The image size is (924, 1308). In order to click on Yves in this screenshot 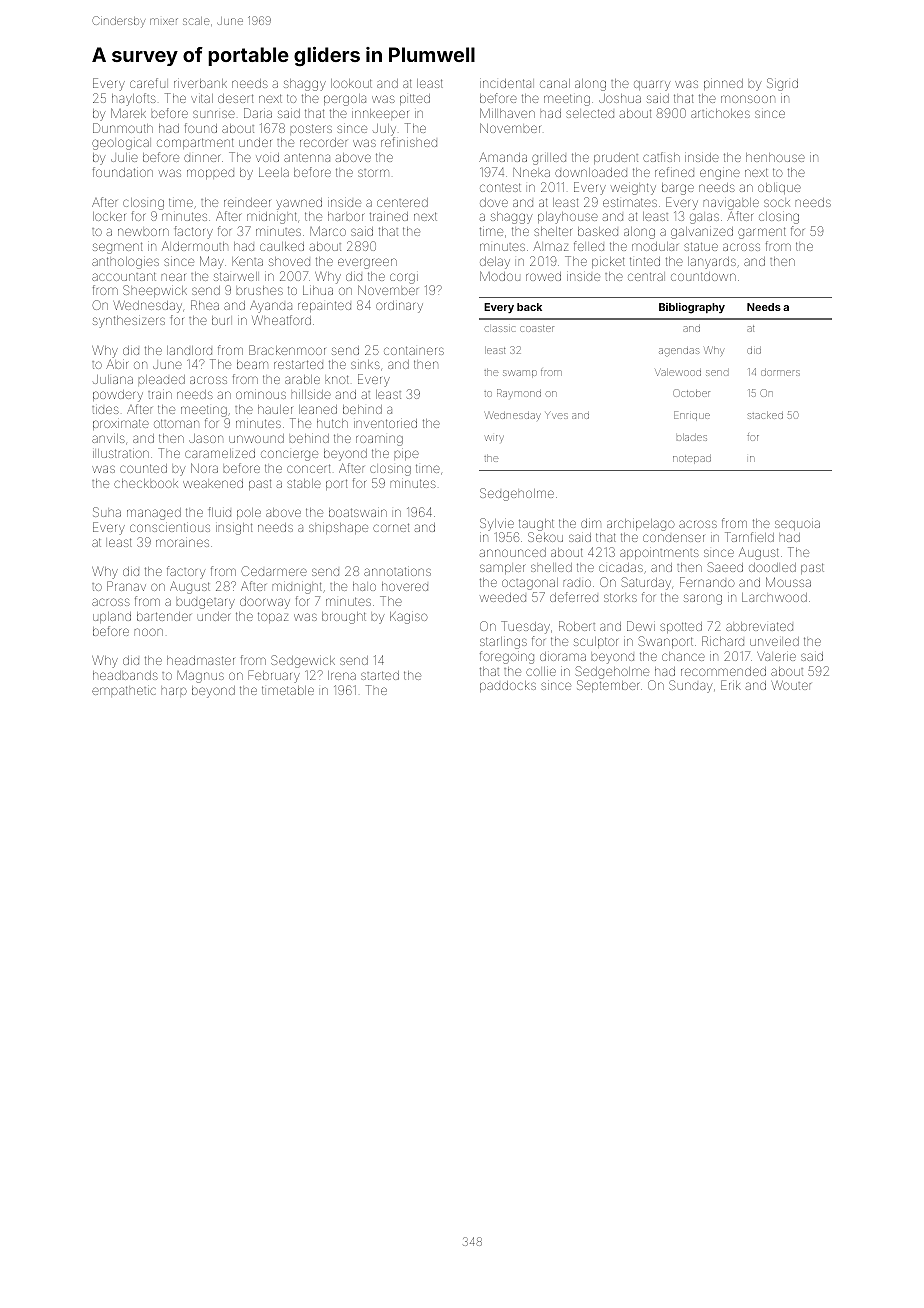, I will do `click(557, 415)`.
